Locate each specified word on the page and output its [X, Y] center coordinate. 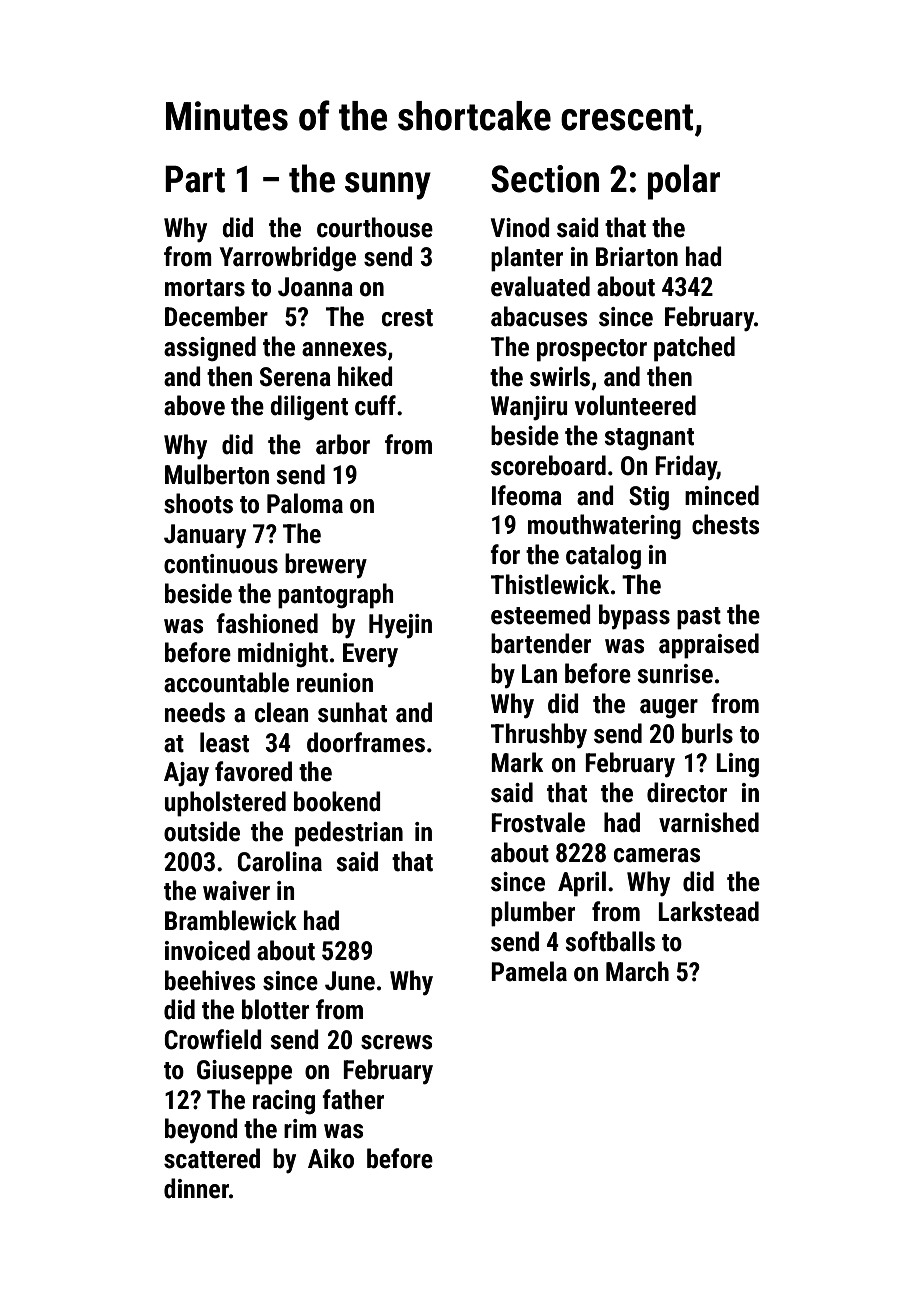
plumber [533, 914]
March [637, 971]
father [353, 1099]
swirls [560, 376]
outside [202, 831]
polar [684, 182]
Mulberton [217, 474]
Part [195, 179]
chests [725, 524]
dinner [196, 1188]
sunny [388, 186]
